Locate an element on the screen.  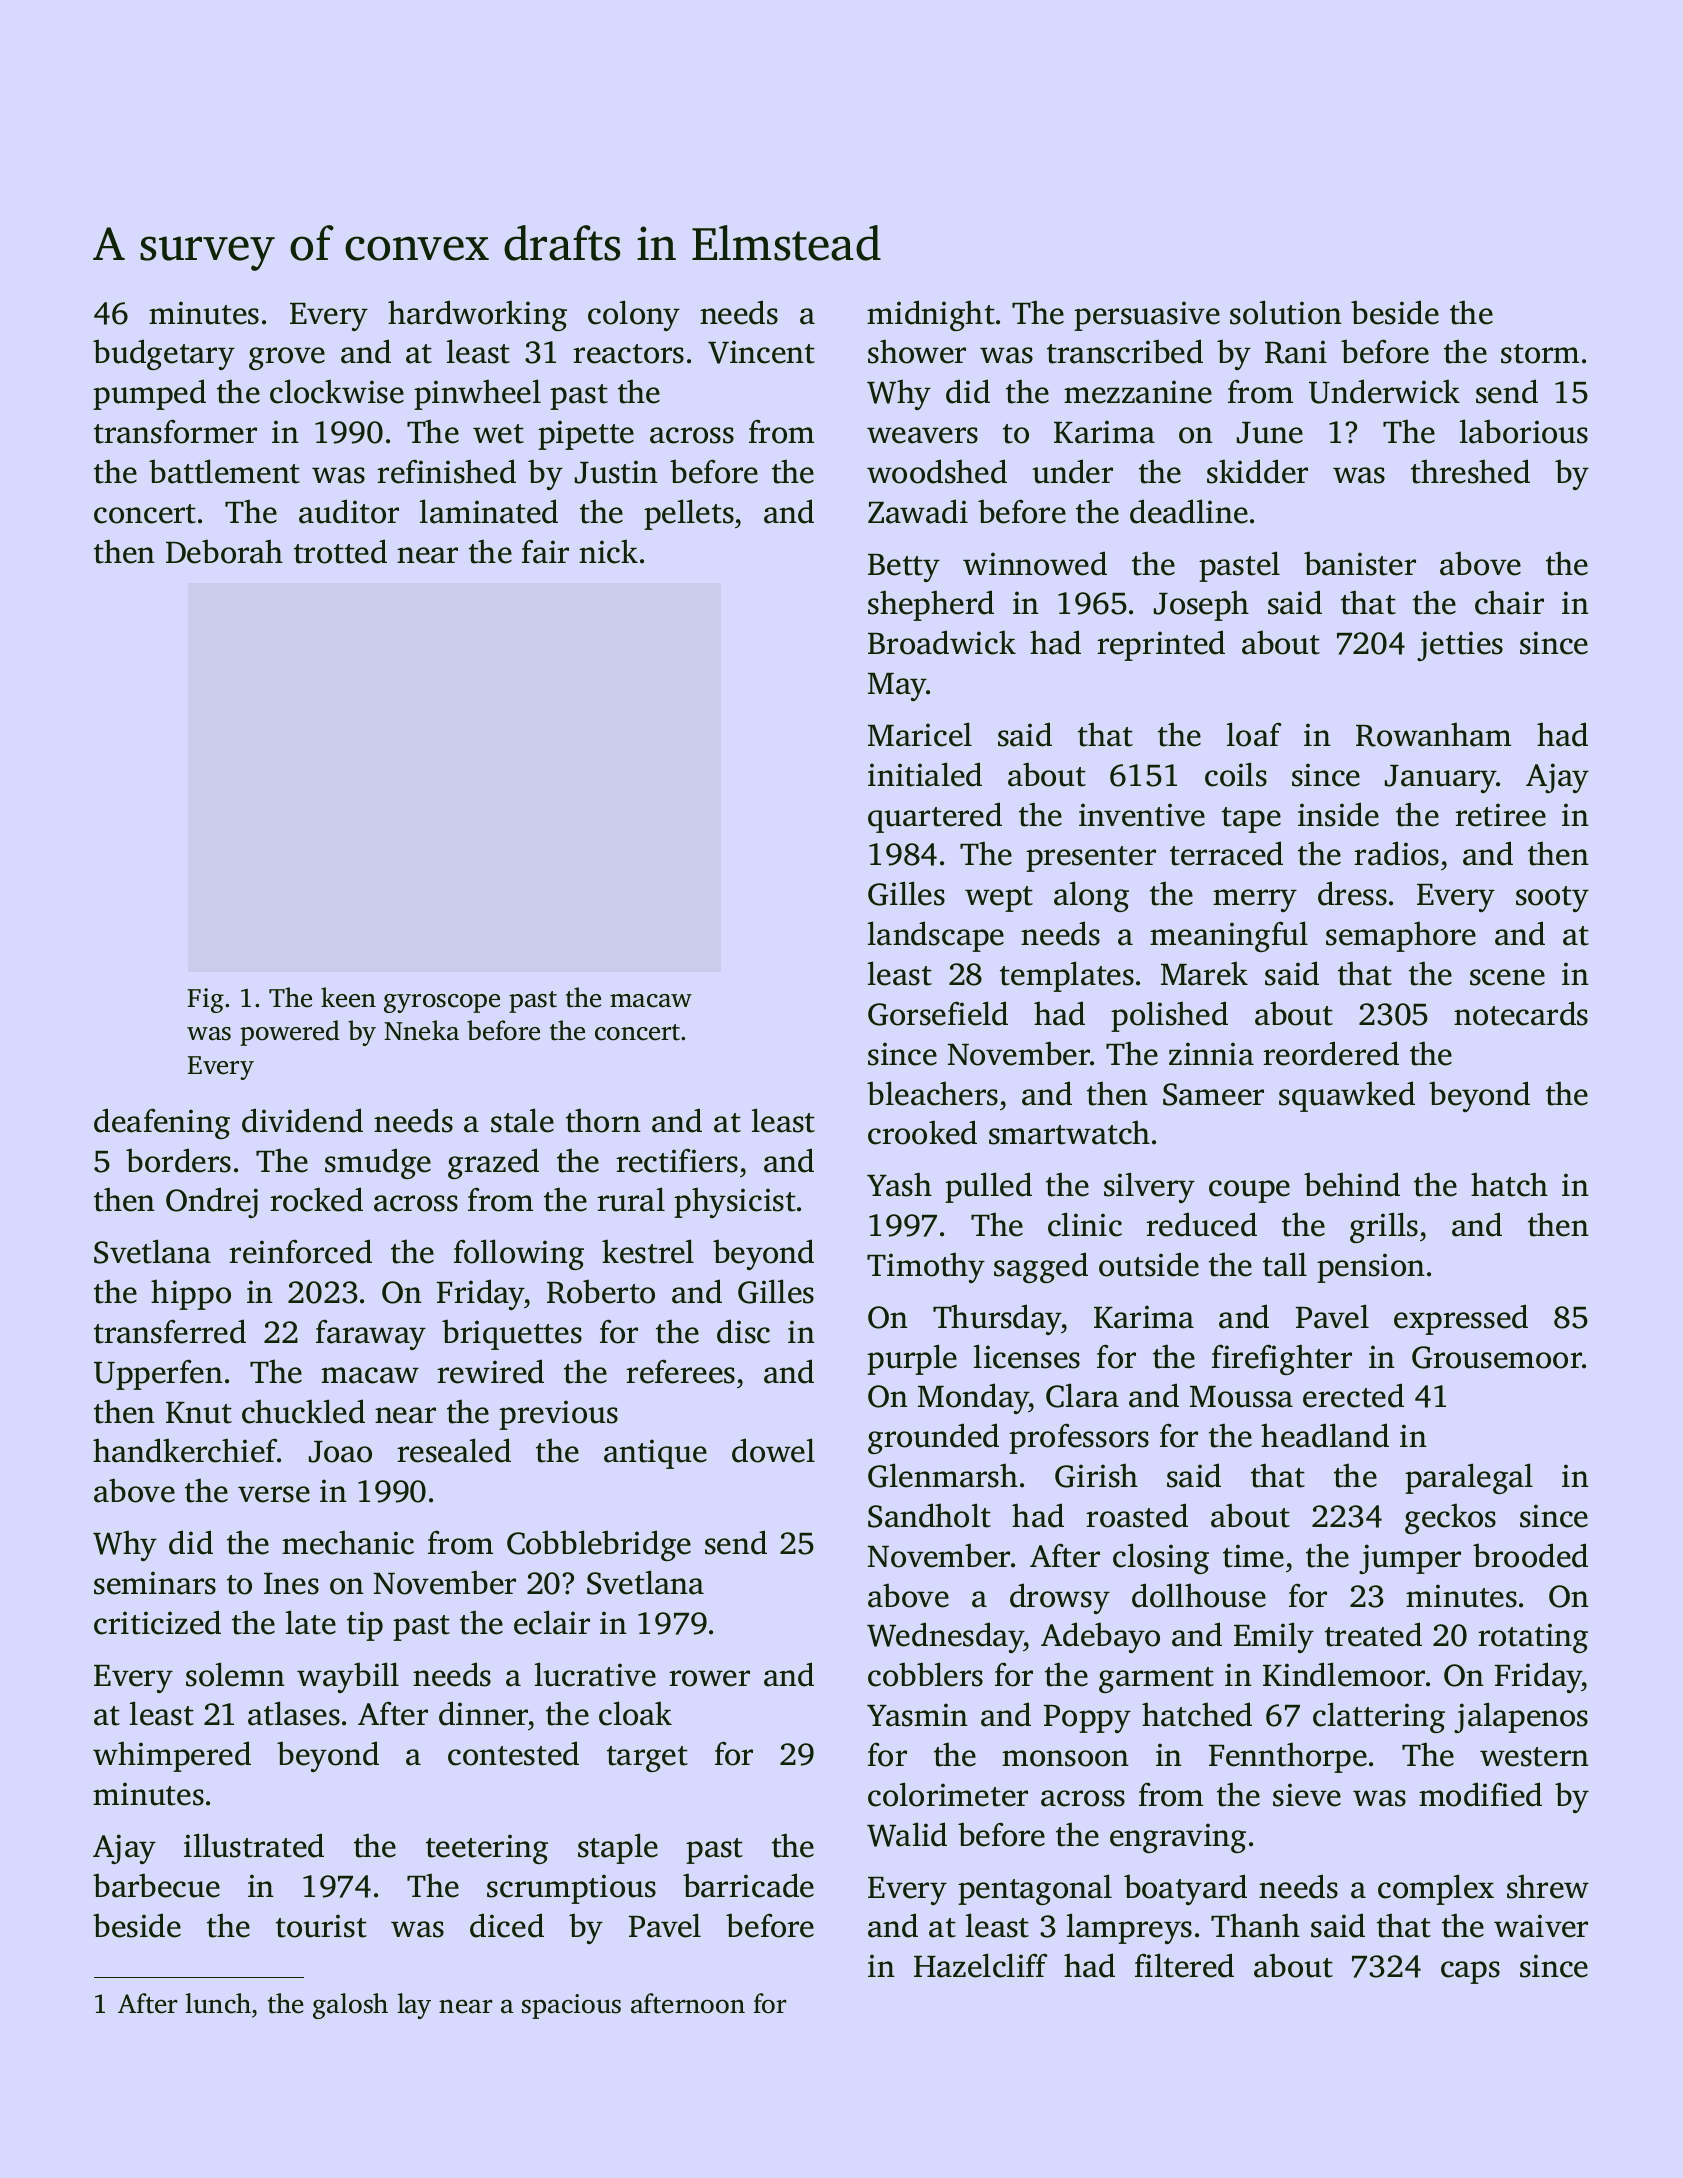
keen is located at coordinates (348, 997).
